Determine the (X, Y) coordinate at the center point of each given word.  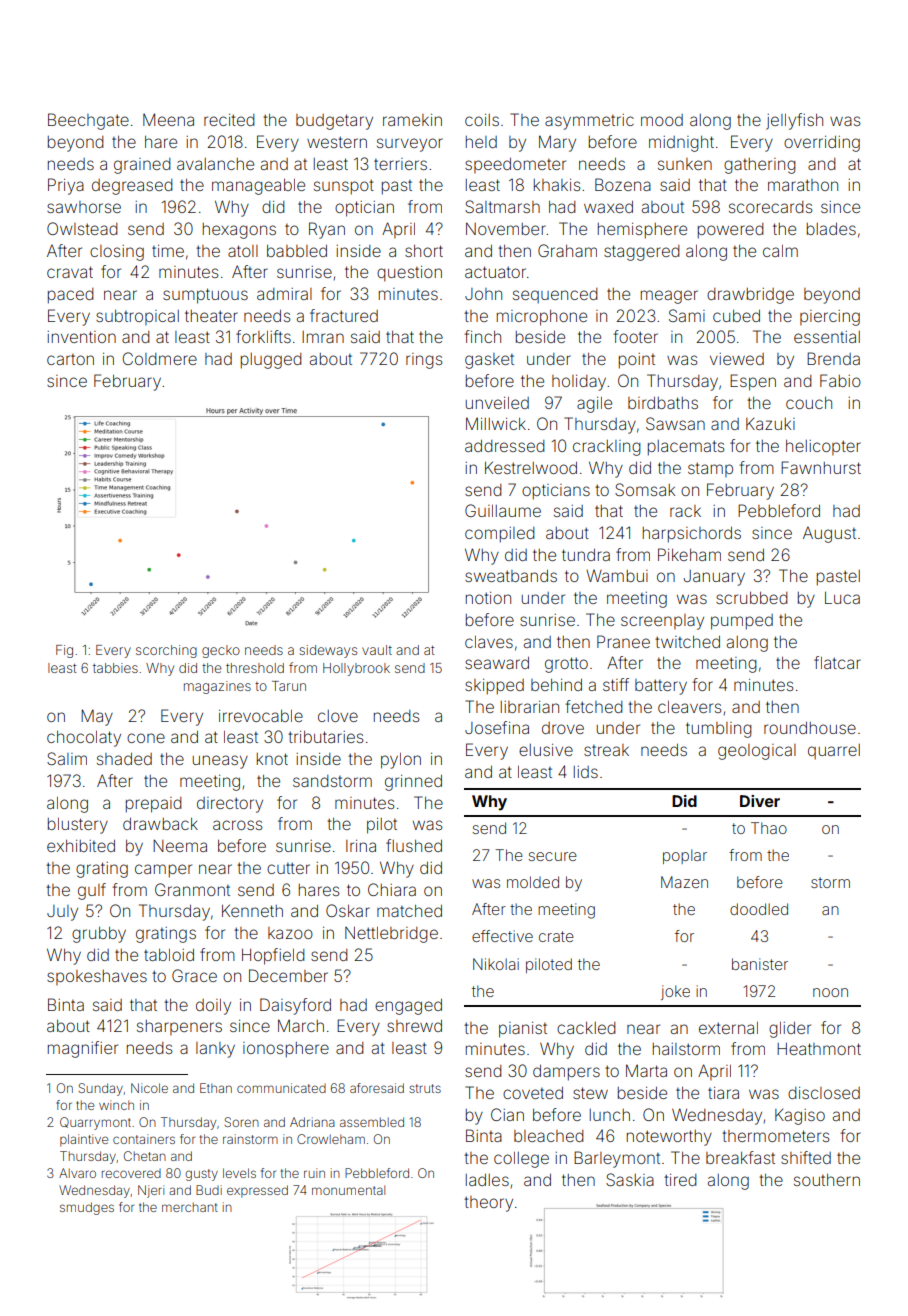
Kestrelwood (531, 467)
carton (70, 359)
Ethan (216, 1088)
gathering (760, 166)
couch (809, 403)
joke (675, 992)
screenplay (662, 622)
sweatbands (511, 576)
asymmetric (589, 122)
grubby (99, 935)
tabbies (115, 668)
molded (533, 882)
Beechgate (88, 121)
